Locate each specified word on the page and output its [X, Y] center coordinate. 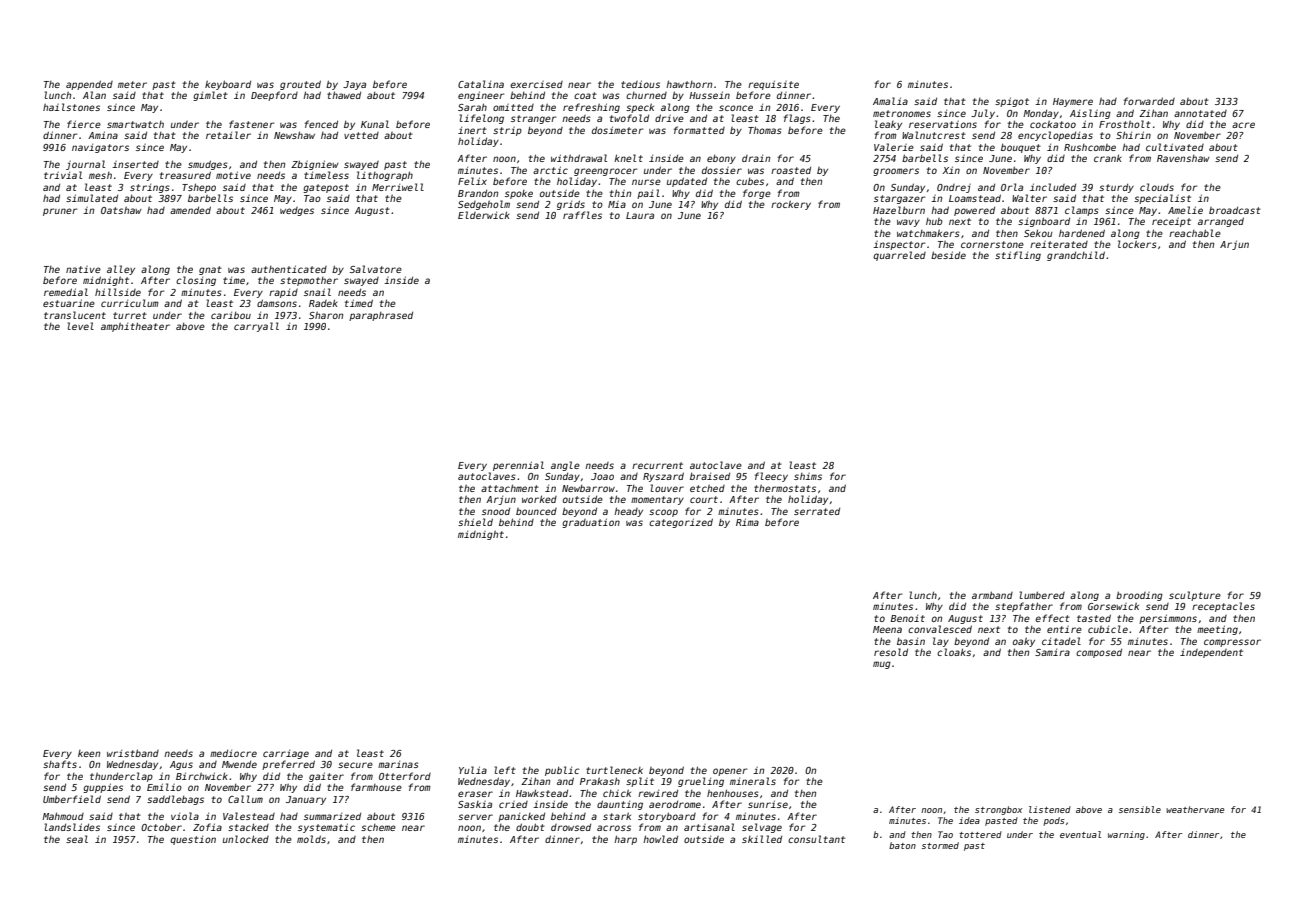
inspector [899, 245]
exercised [536, 84]
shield [475, 522]
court [704, 499]
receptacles [1223, 607]
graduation [591, 523]
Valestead [249, 816]
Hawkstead [542, 793]
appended [89, 85]
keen [89, 753]
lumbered [1042, 595]
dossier [722, 170]
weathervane [1195, 809]
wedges [297, 211]
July [983, 114]
